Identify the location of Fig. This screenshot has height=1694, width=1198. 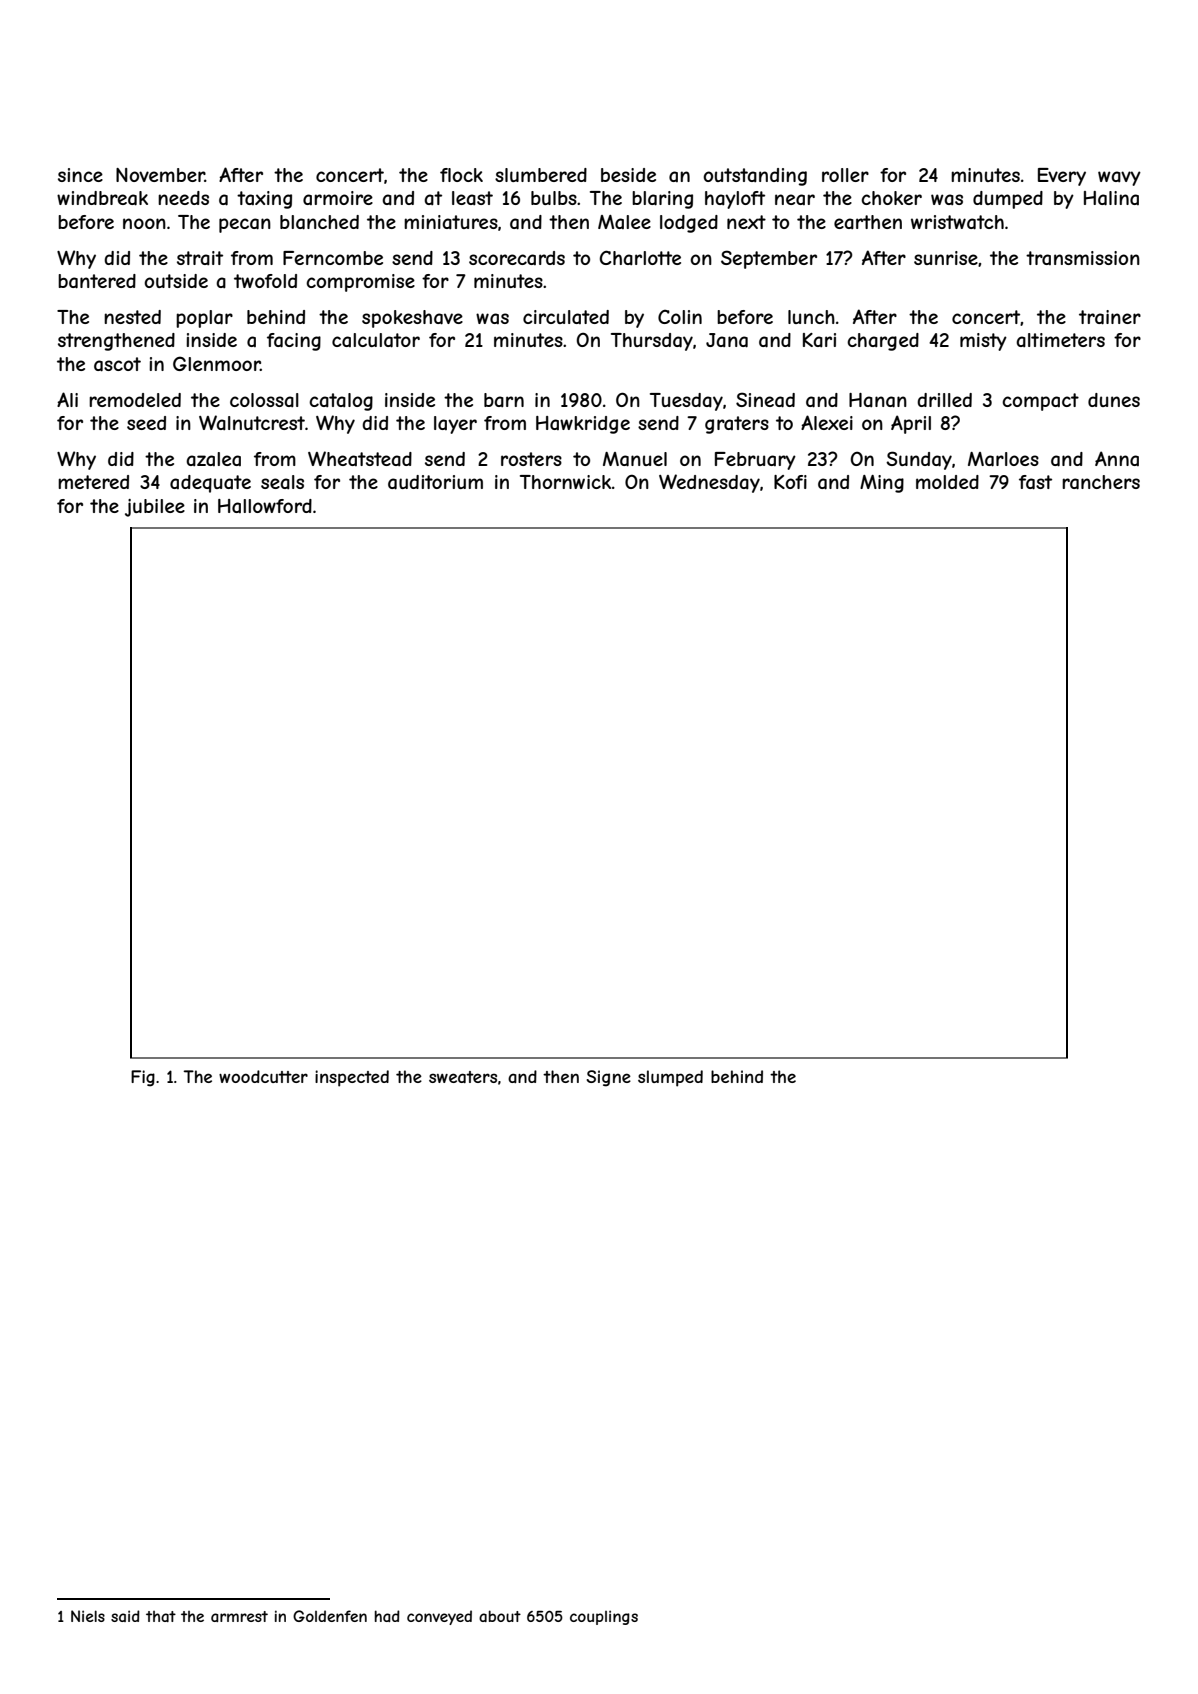
(143, 1078).
